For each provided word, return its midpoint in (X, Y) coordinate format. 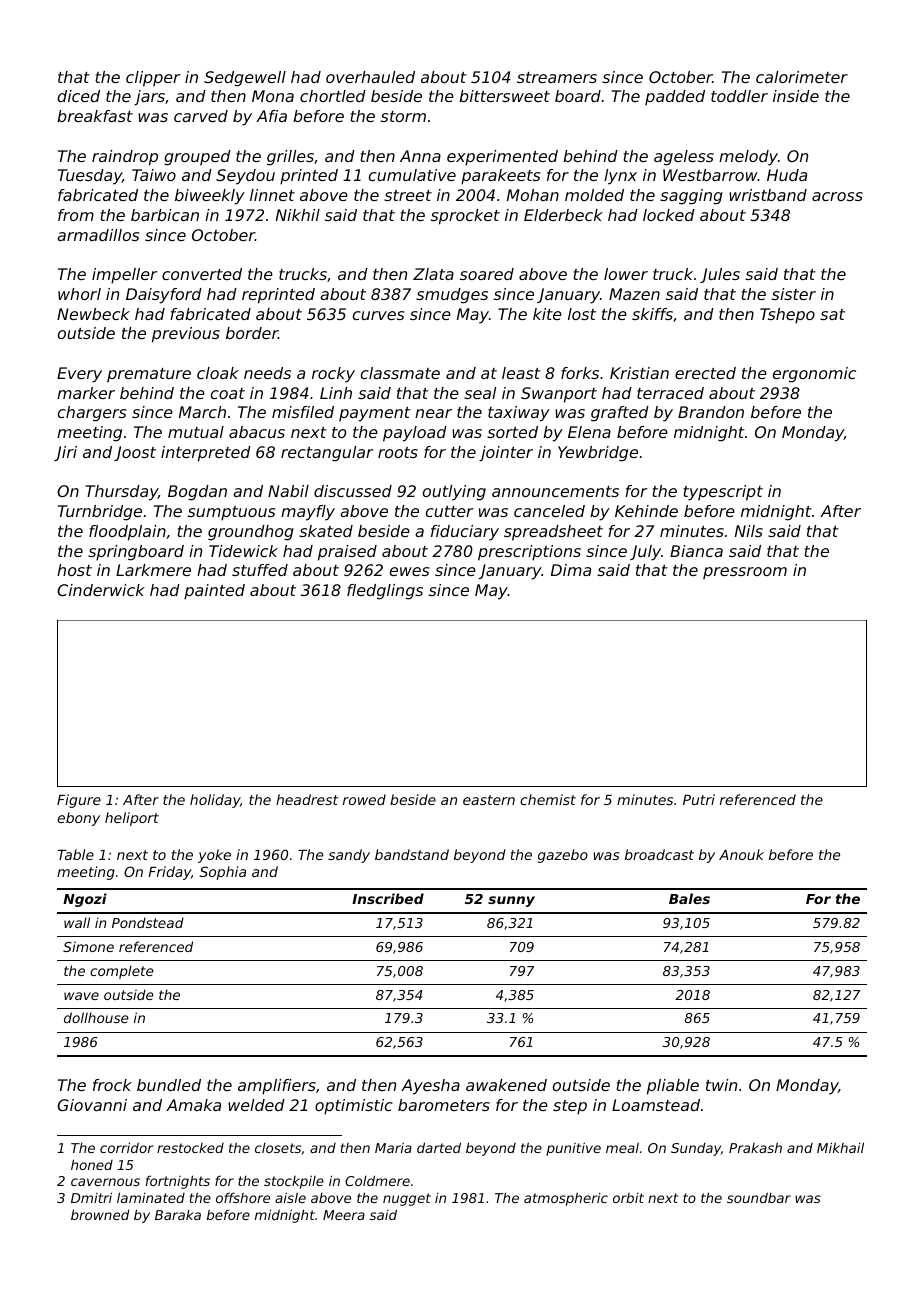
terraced (670, 393)
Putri (699, 799)
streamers (557, 77)
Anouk (741, 854)
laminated (151, 1197)
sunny (511, 901)
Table (75, 854)
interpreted (206, 454)
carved (201, 116)
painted (214, 592)
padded (675, 97)
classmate (400, 373)
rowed (364, 799)
